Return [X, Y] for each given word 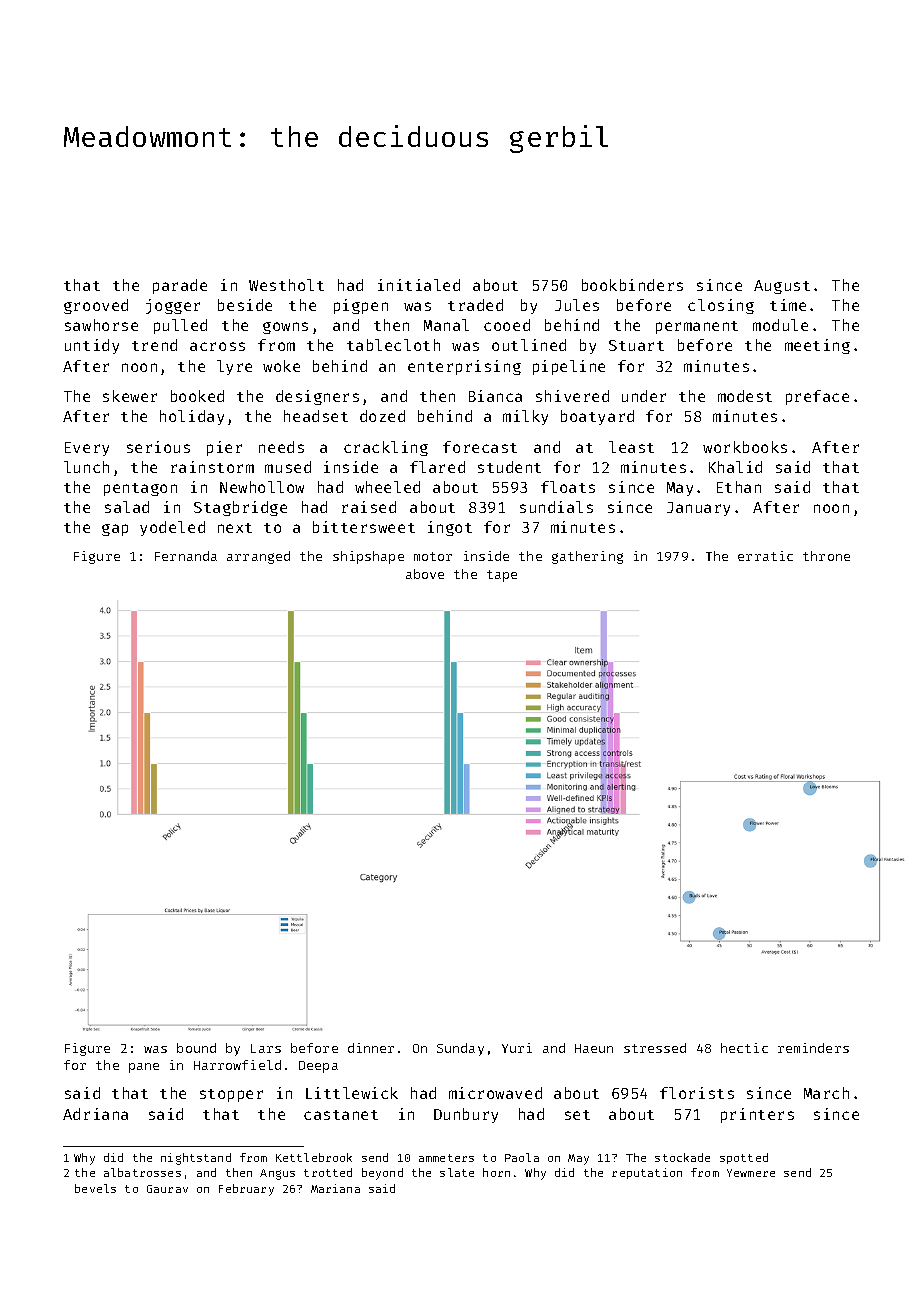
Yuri [517, 1048]
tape [502, 576]
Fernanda [186, 556]
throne [826, 556]
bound [196, 1048]
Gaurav [167, 1189]
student [509, 467]
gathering [587, 557]
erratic [765, 556]
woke [281, 366]
